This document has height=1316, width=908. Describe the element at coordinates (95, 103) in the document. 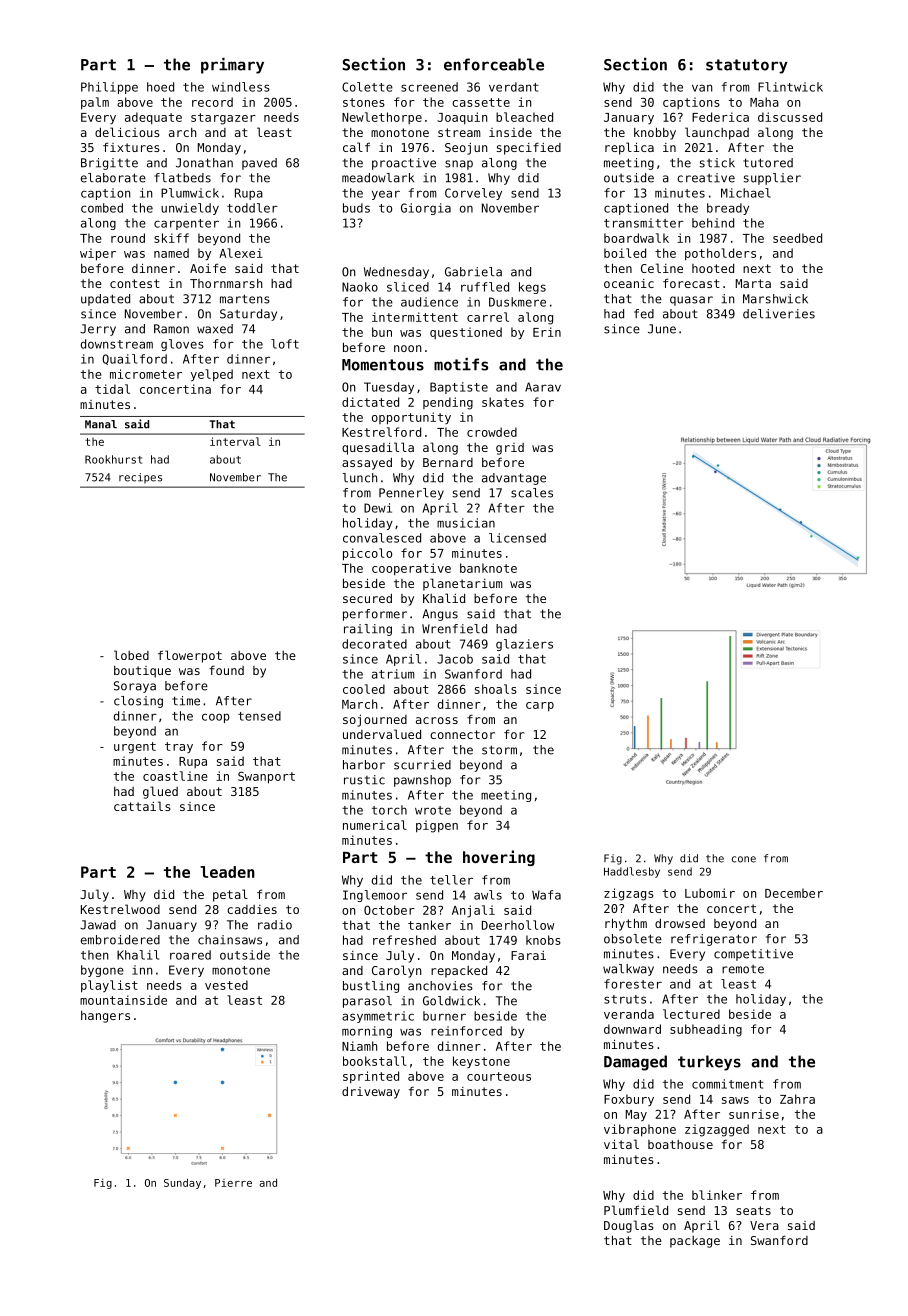

I see `palm` at that location.
